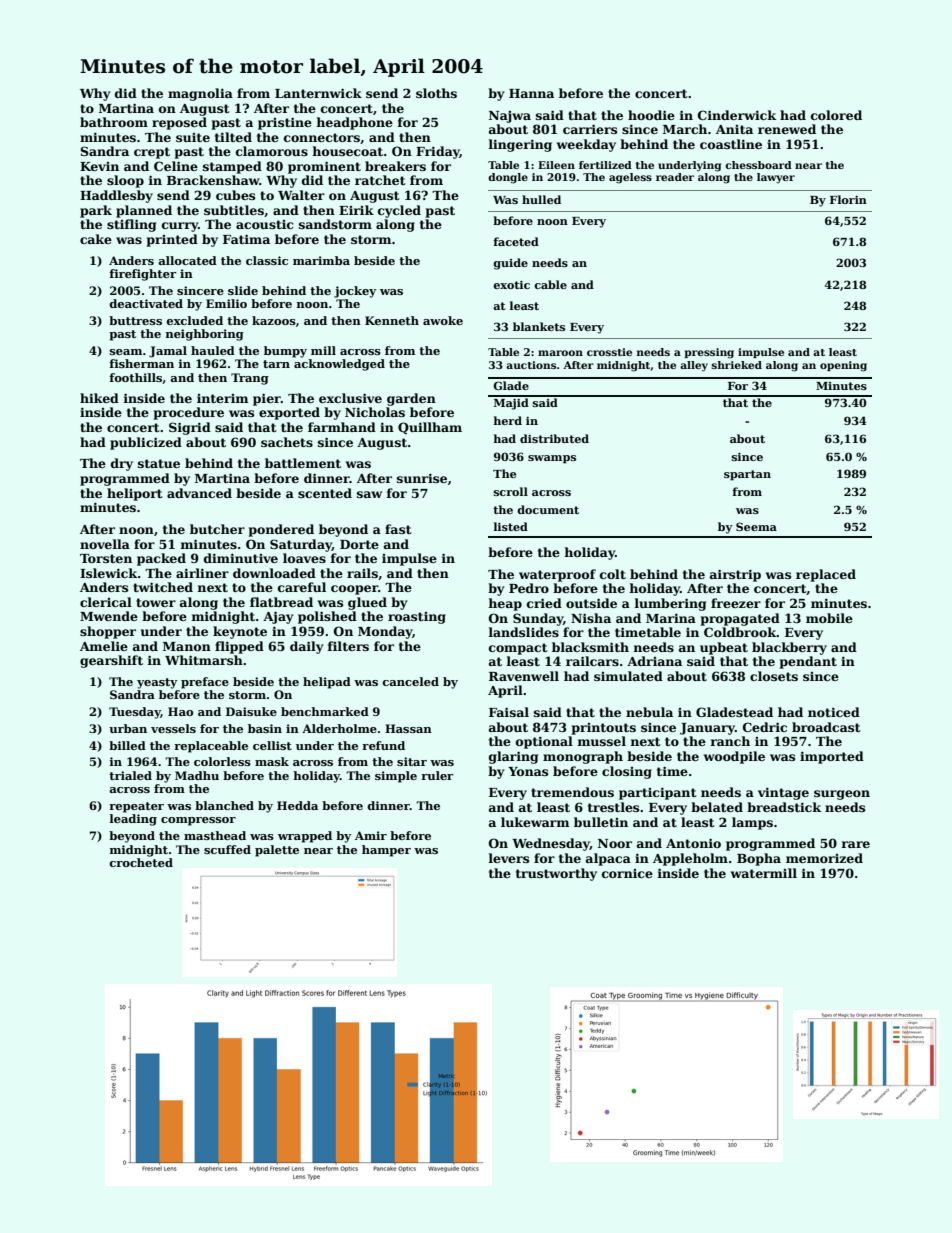  What do you see at coordinates (367, 603) in the image?
I see `glued` at bounding box center [367, 603].
